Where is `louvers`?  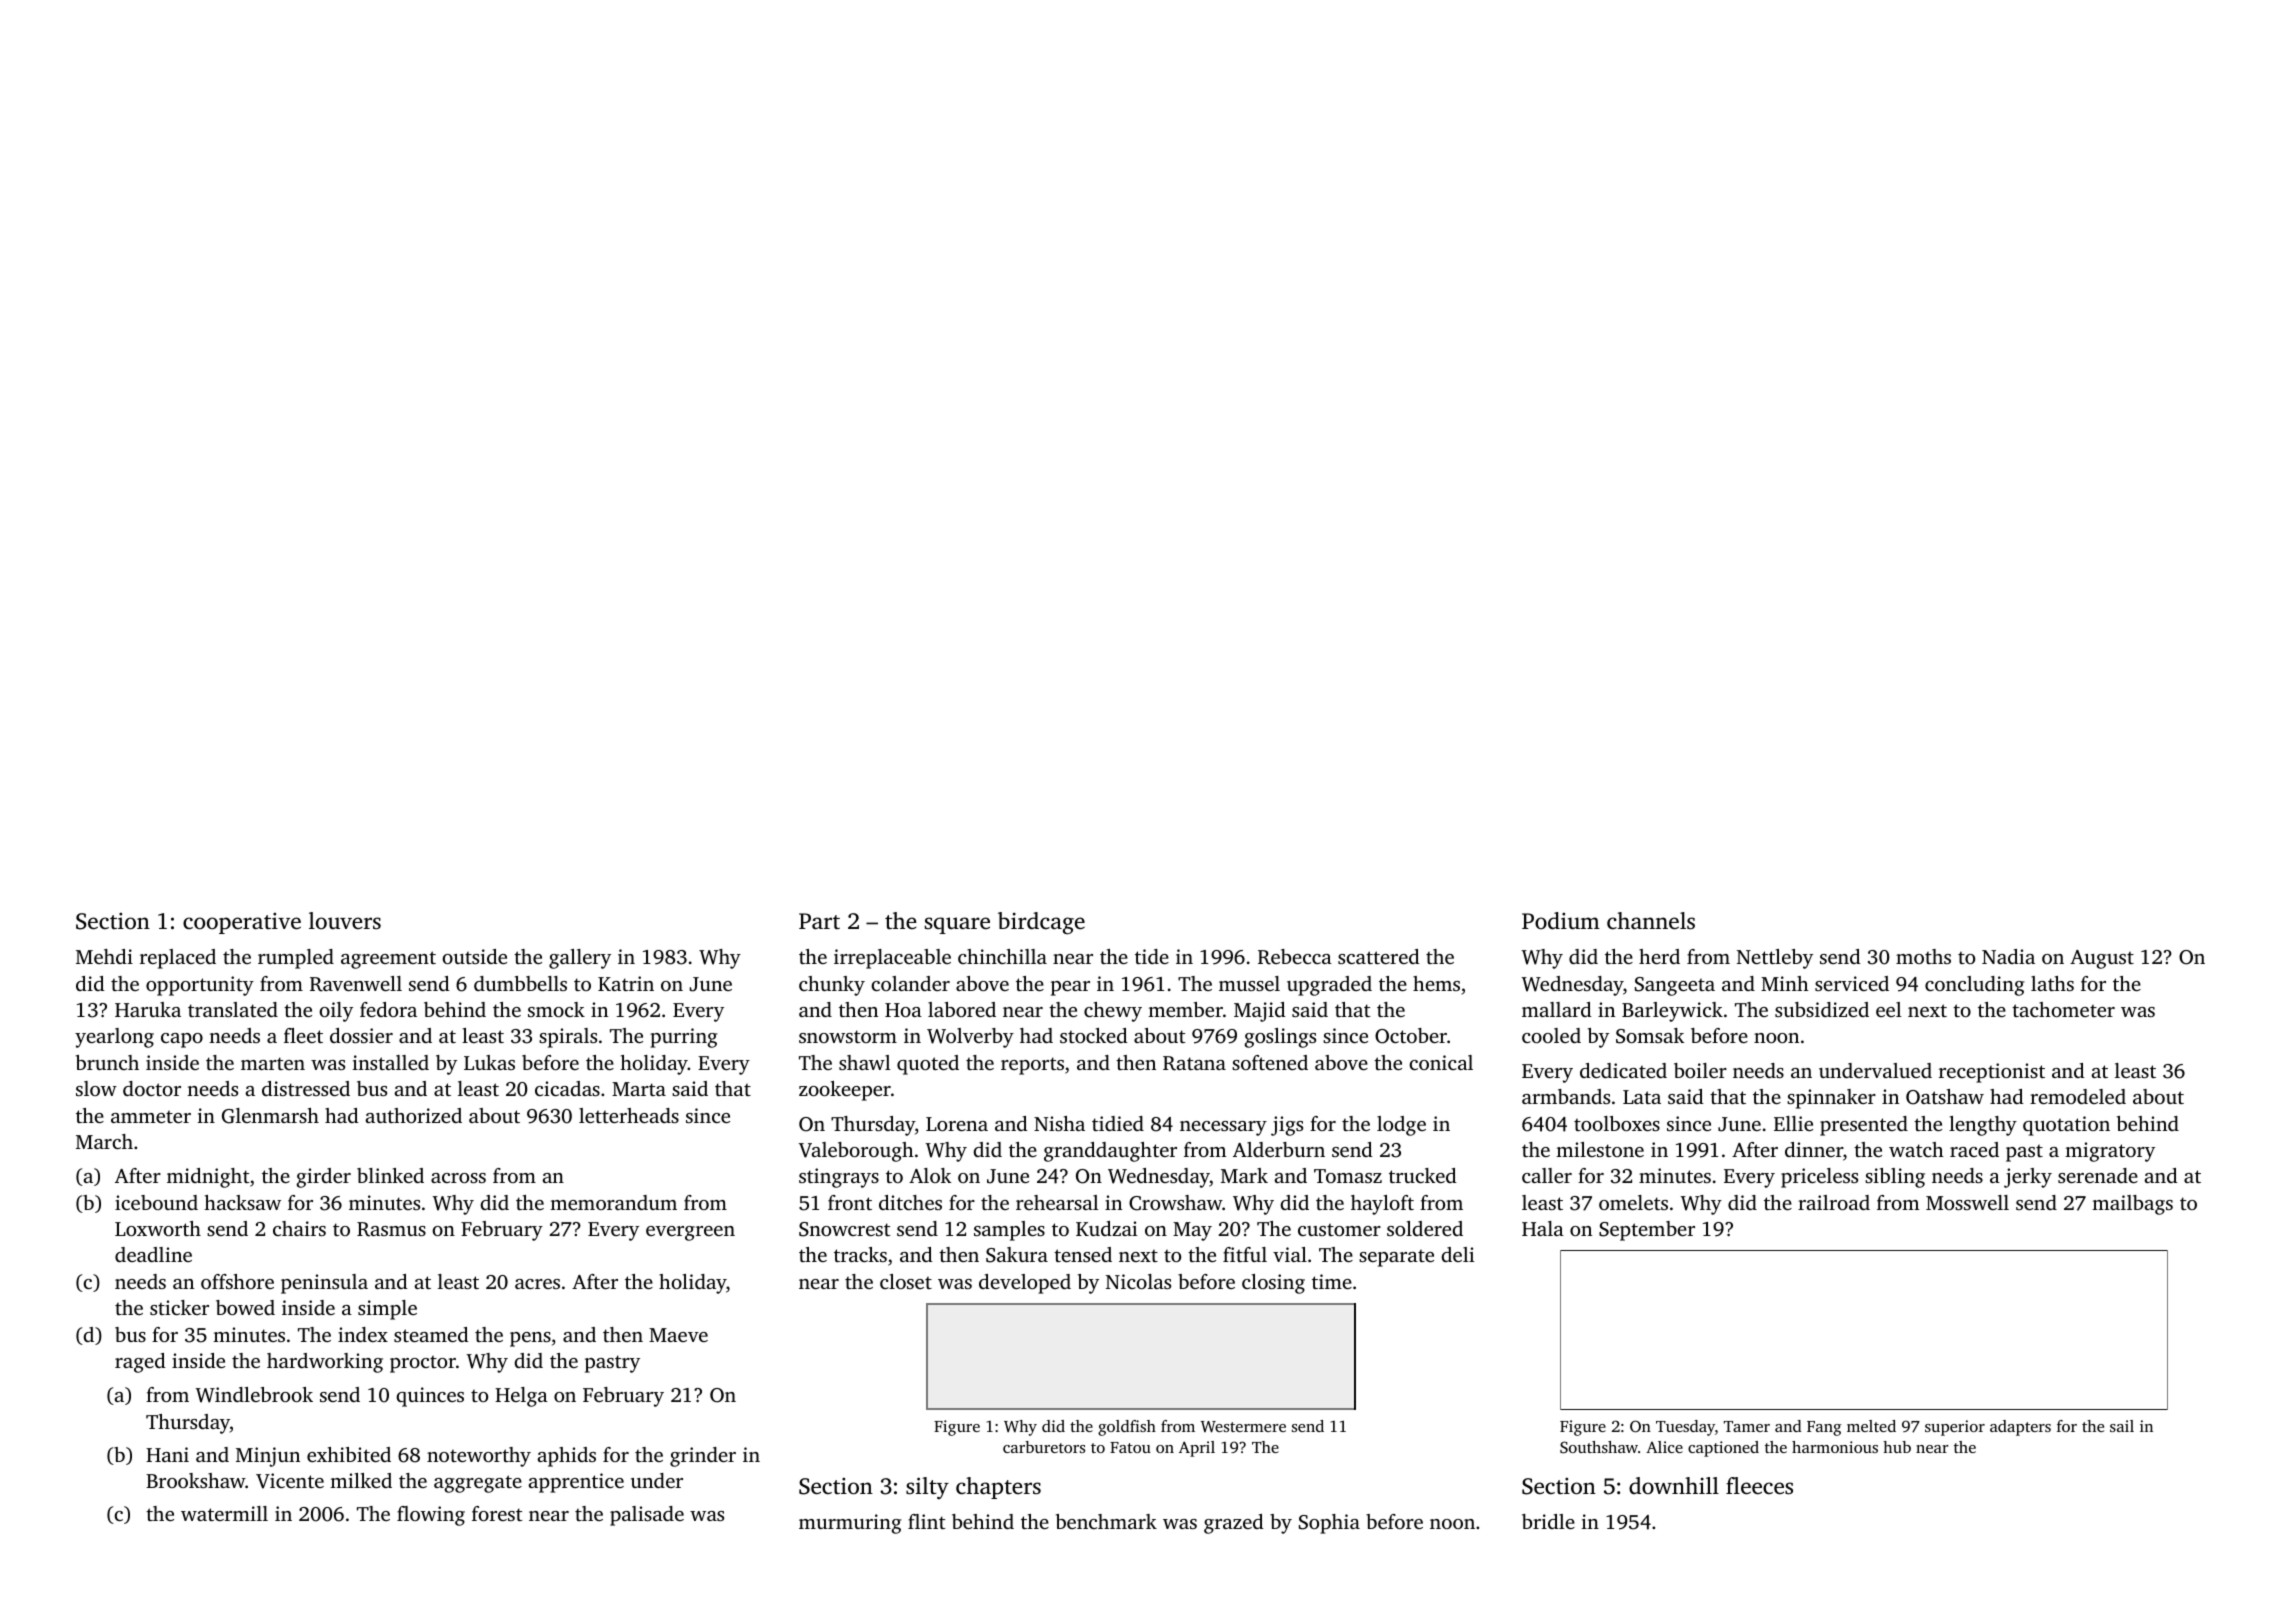
louvers is located at coordinates (345, 920).
